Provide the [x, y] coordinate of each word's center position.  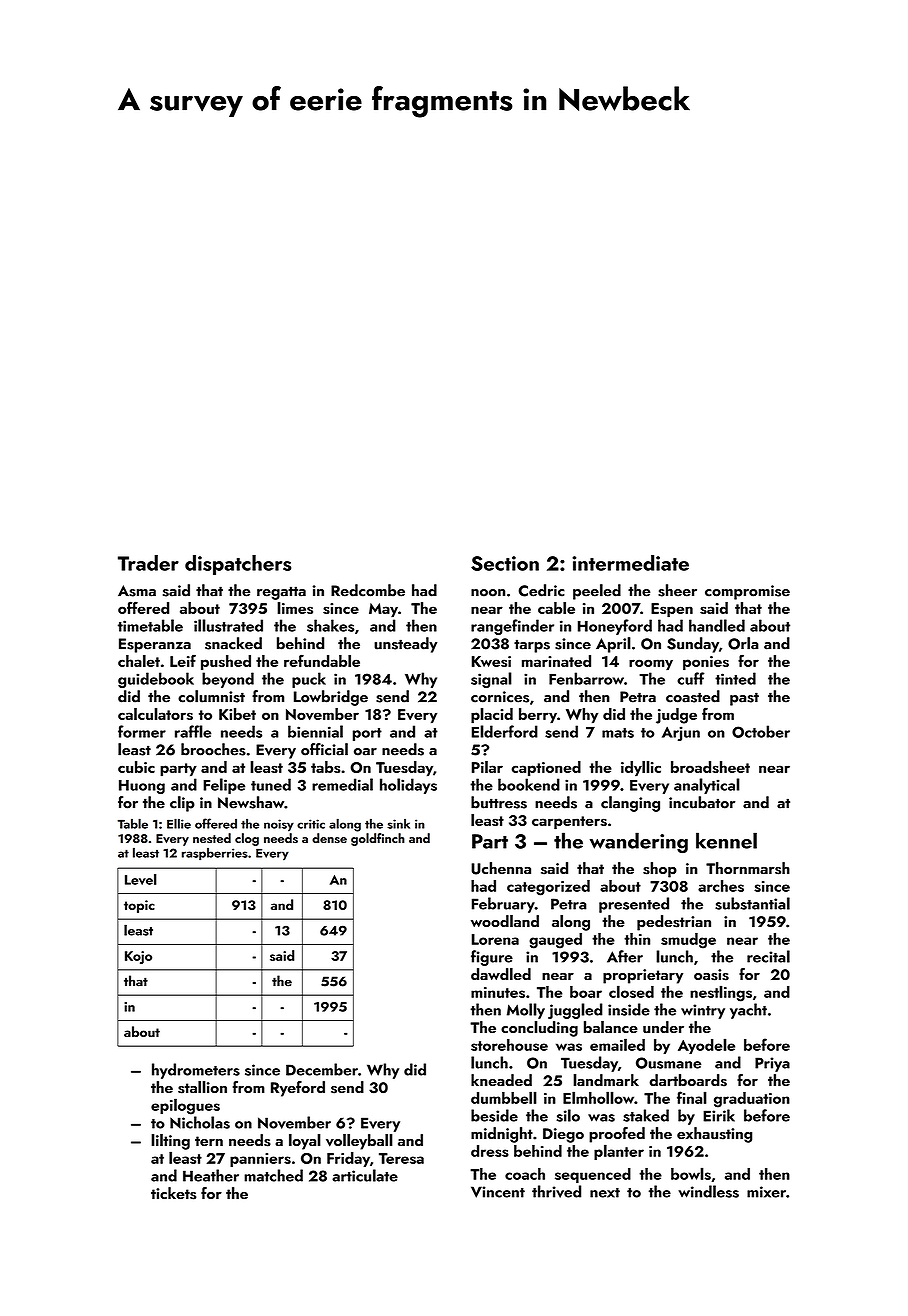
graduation [752, 1100]
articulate [365, 1175]
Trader [148, 563]
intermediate [630, 563]
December [322, 1069]
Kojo [138, 957]
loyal [305, 1142]
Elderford [505, 731]
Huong [142, 787]
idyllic [641, 768]
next [605, 1193]
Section [505, 563]
